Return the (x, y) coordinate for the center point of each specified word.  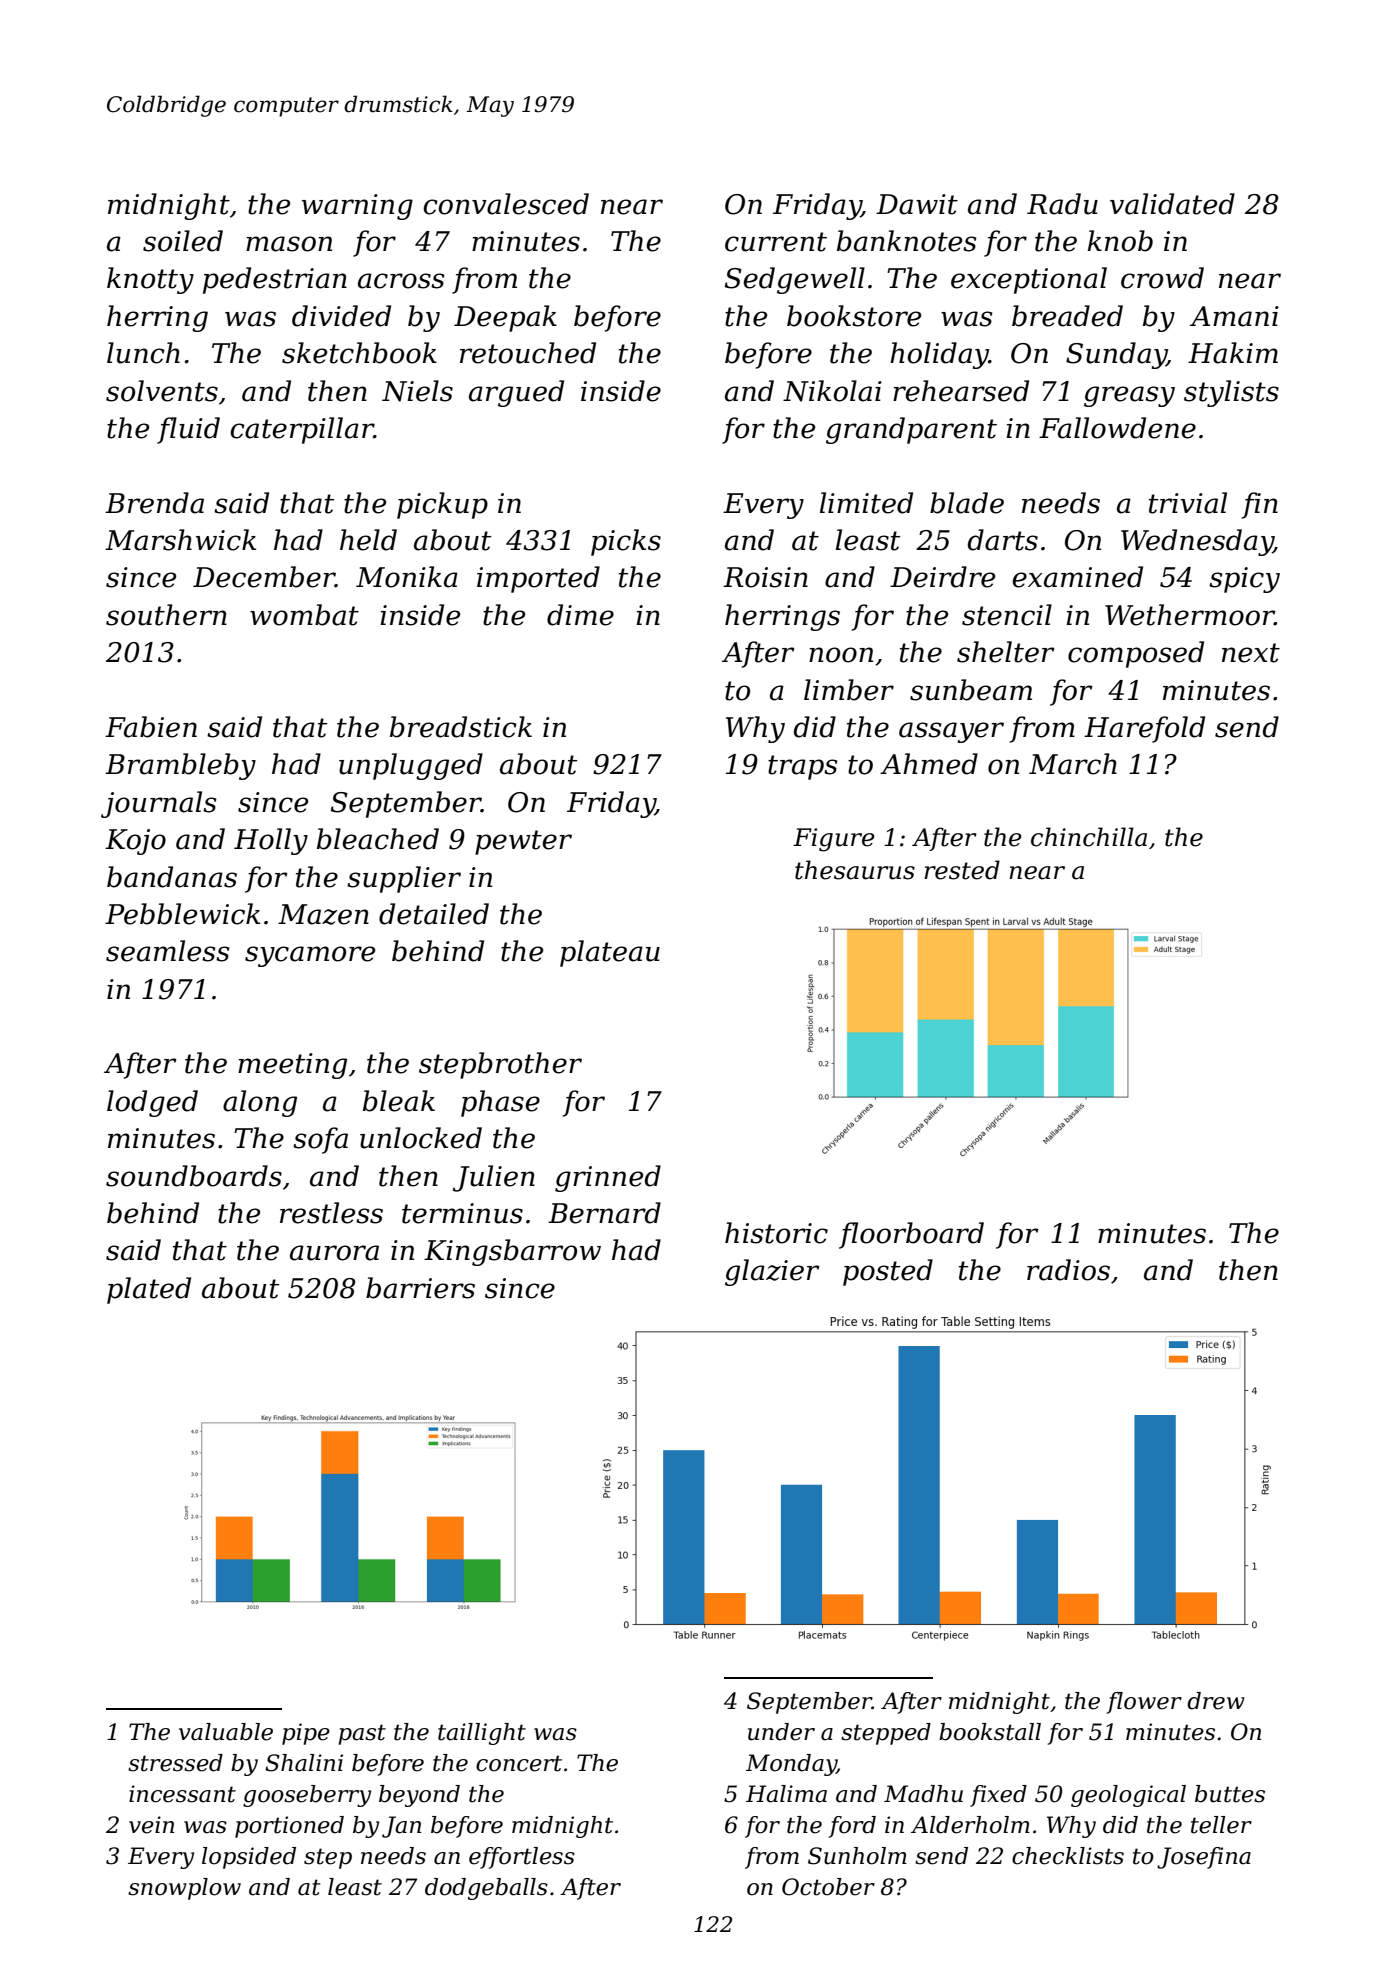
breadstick (461, 727)
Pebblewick (182, 914)
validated (1172, 204)
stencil (1007, 615)
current (776, 242)
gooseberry (307, 1796)
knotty (150, 280)
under (781, 1732)
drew (1216, 1701)
